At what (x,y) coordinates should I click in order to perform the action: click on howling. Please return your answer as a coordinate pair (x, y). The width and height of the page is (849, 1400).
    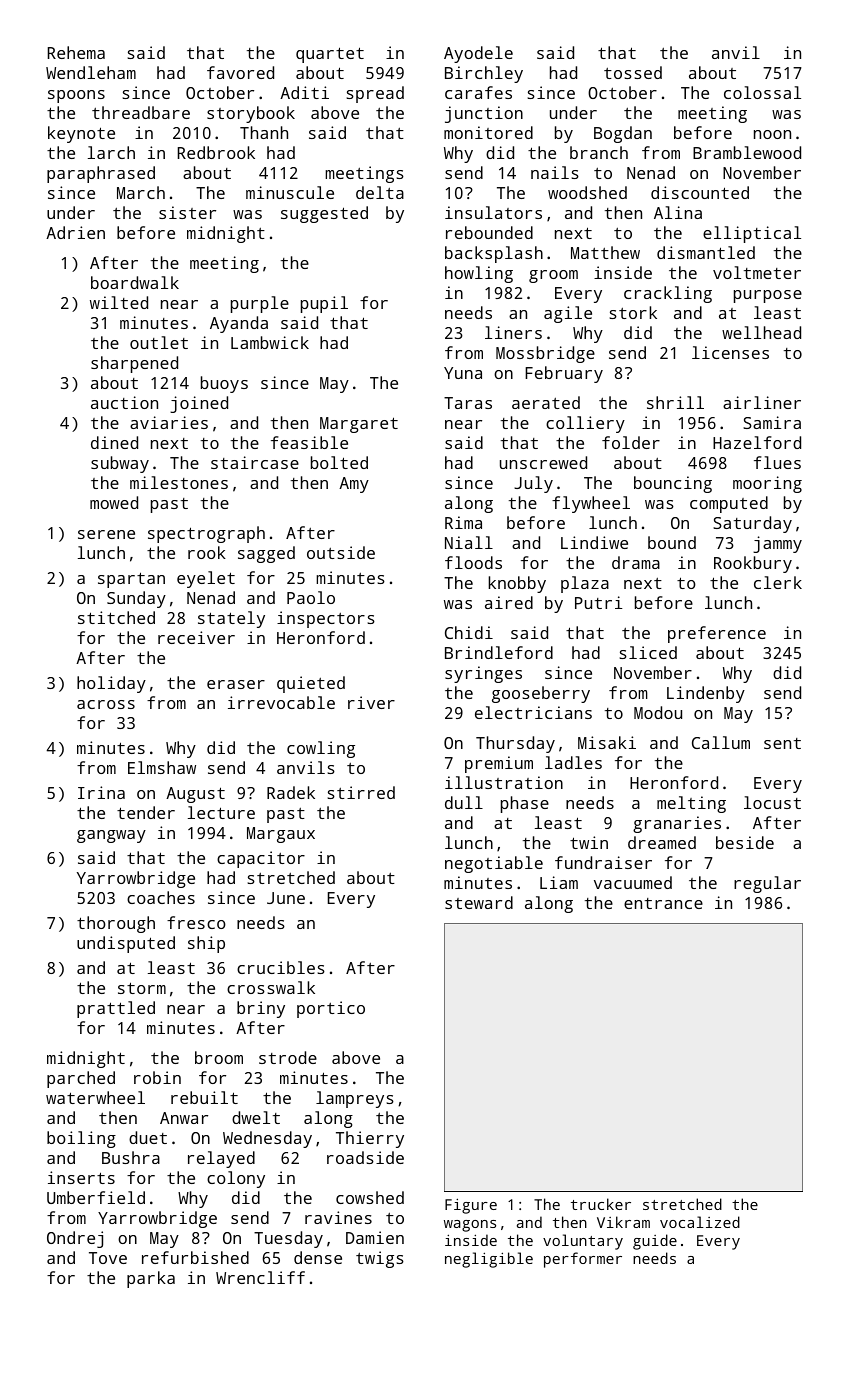
    Looking at the image, I should click on (479, 274).
